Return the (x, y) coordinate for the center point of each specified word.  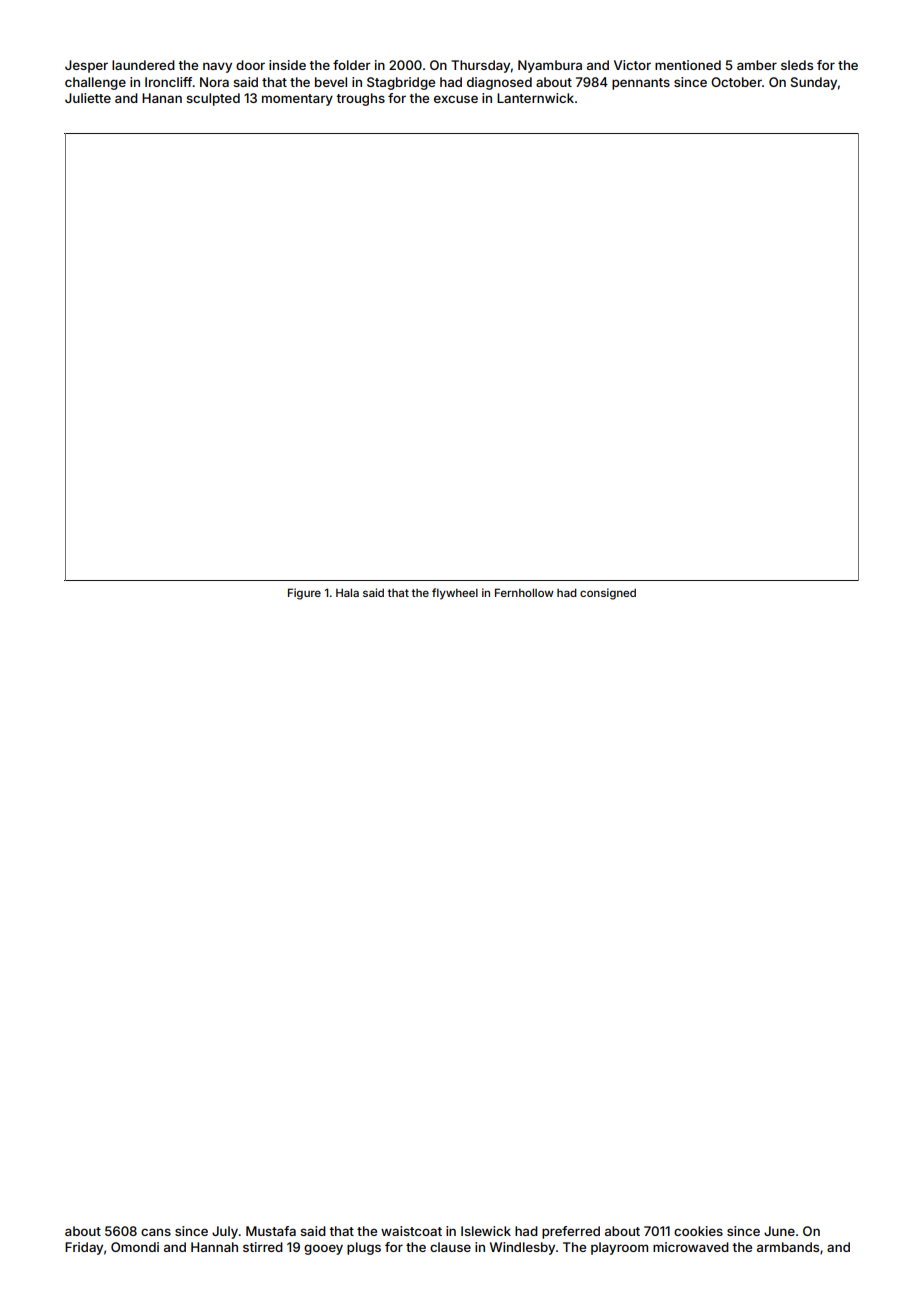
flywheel (455, 594)
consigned (608, 594)
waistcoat (411, 1231)
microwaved (691, 1247)
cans (156, 1232)
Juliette (88, 98)
